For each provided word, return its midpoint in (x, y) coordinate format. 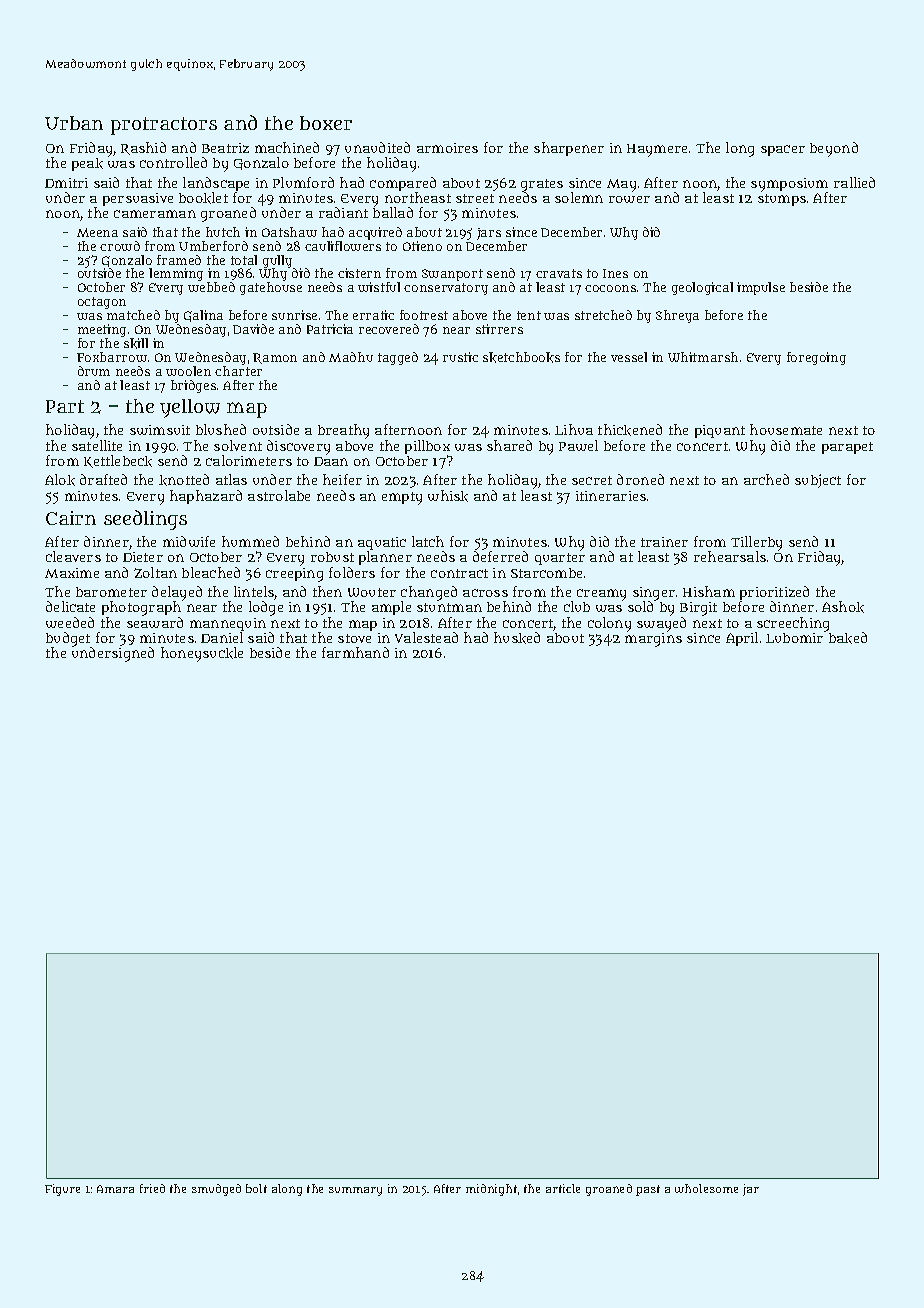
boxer (326, 123)
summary (355, 1191)
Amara (115, 1189)
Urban (74, 123)
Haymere (657, 150)
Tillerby (756, 544)
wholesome (706, 1188)
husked (517, 638)
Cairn (71, 518)
